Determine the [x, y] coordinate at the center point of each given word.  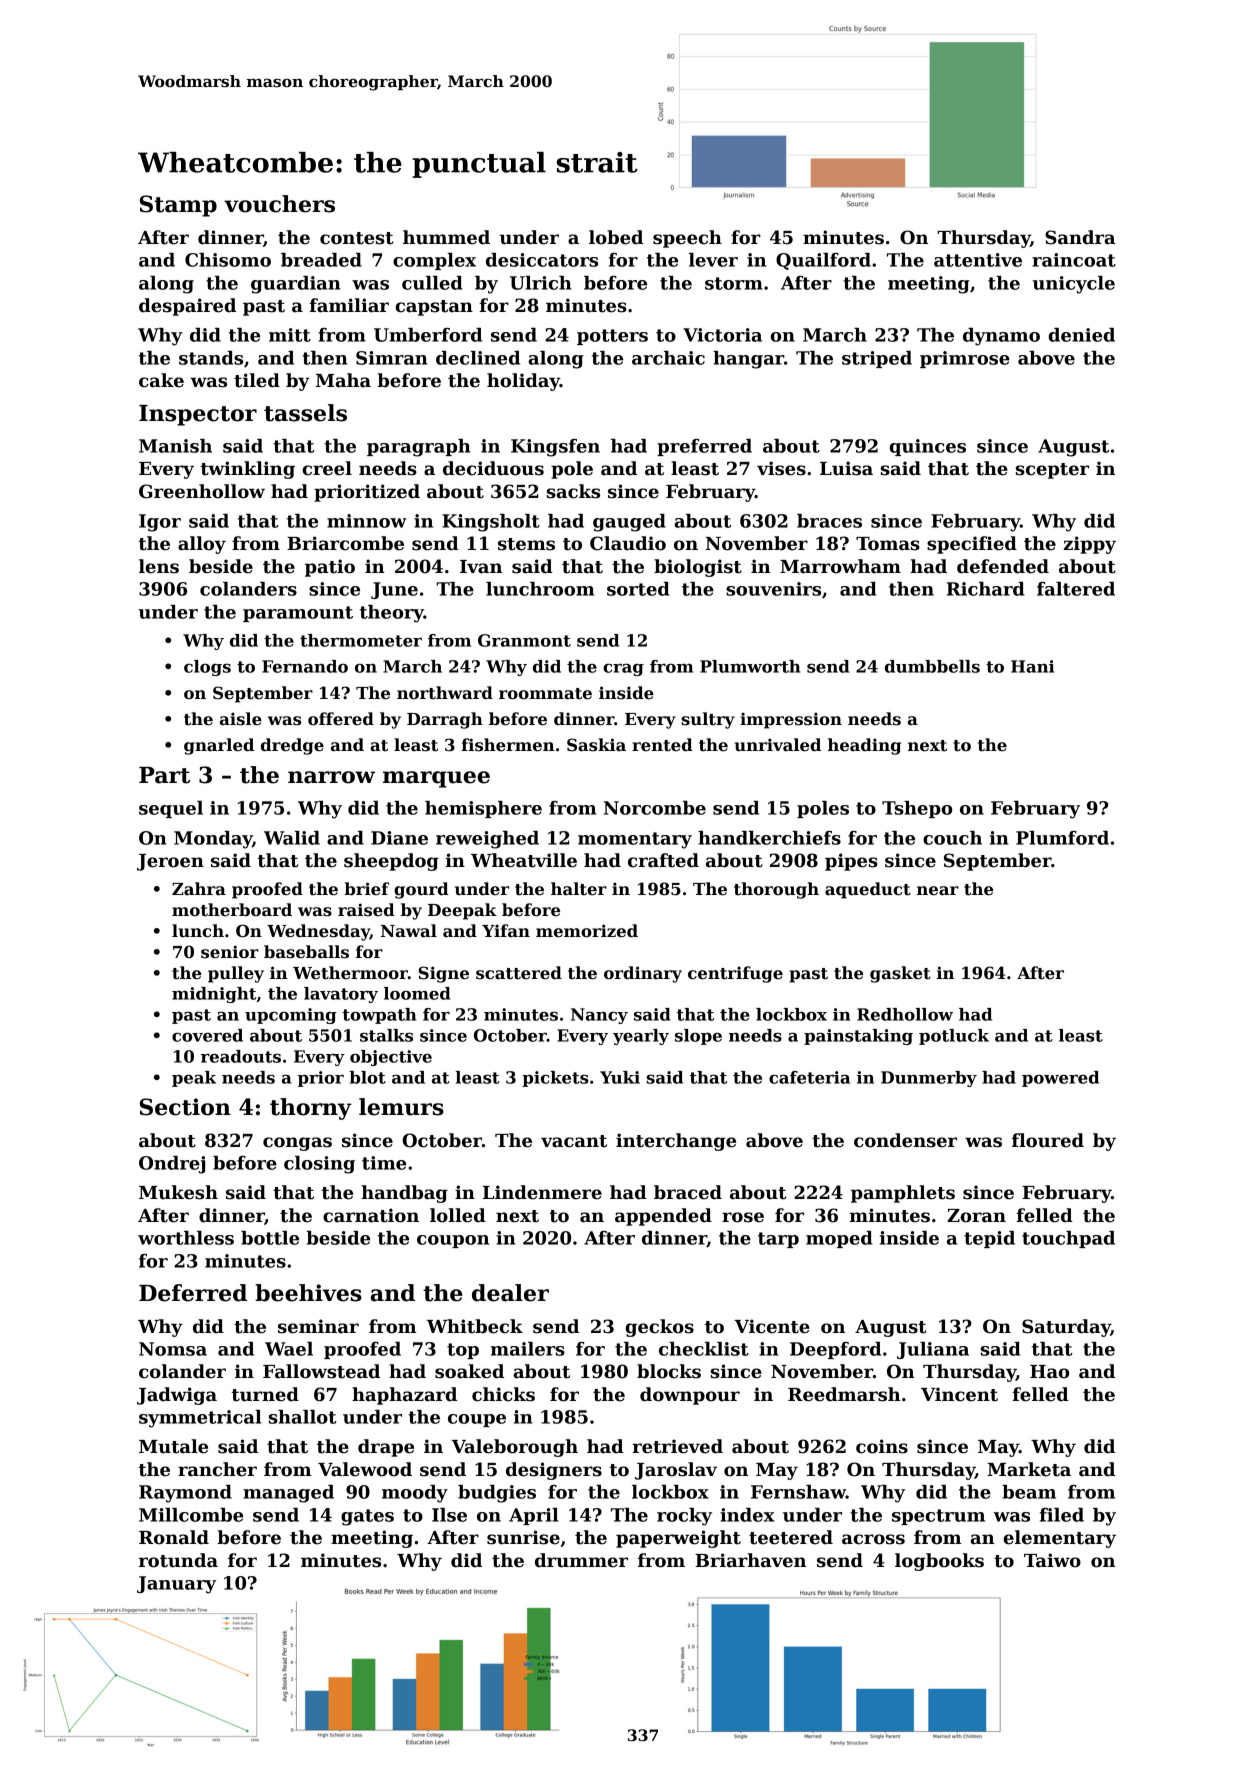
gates [367, 1517]
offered [341, 719]
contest [356, 238]
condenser [905, 1140]
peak [194, 1079]
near [938, 891]
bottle [270, 1238]
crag [623, 669]
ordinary [643, 974]
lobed [616, 237]
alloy [202, 545]
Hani [1032, 666]
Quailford [823, 261]
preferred [704, 447]
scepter [1052, 471]
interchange [676, 1142]
